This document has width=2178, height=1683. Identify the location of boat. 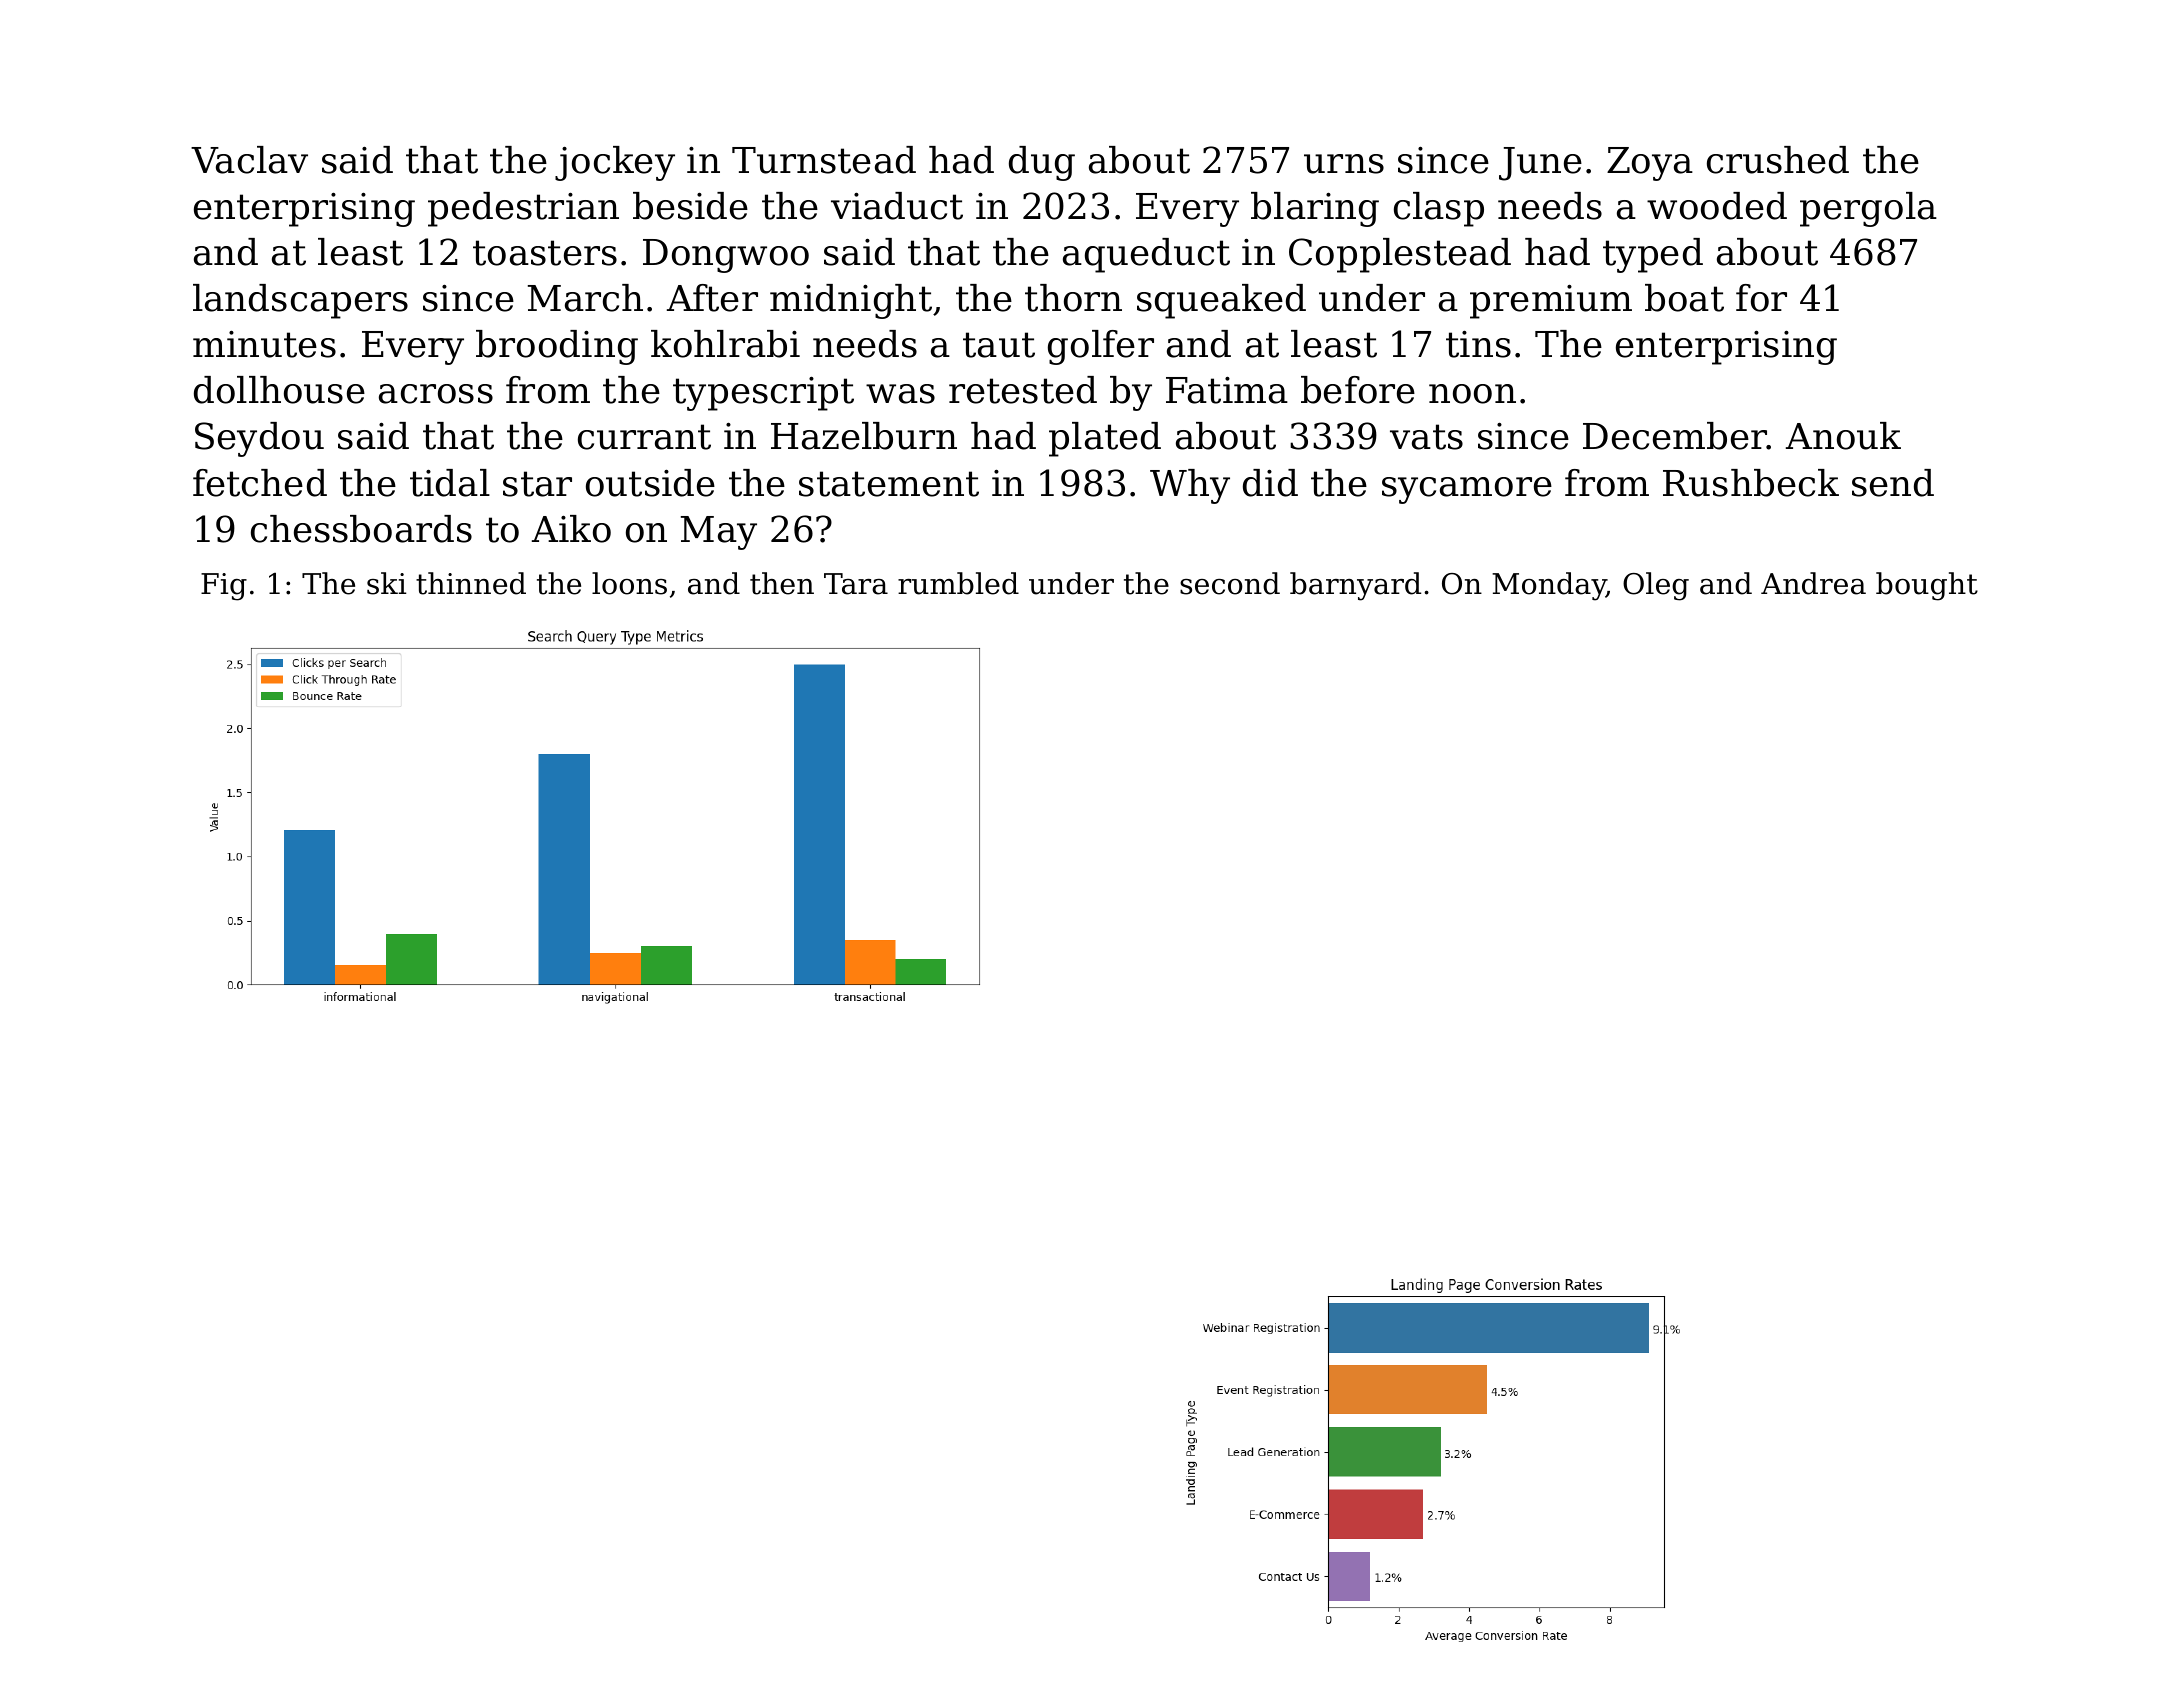
(1684, 298).
